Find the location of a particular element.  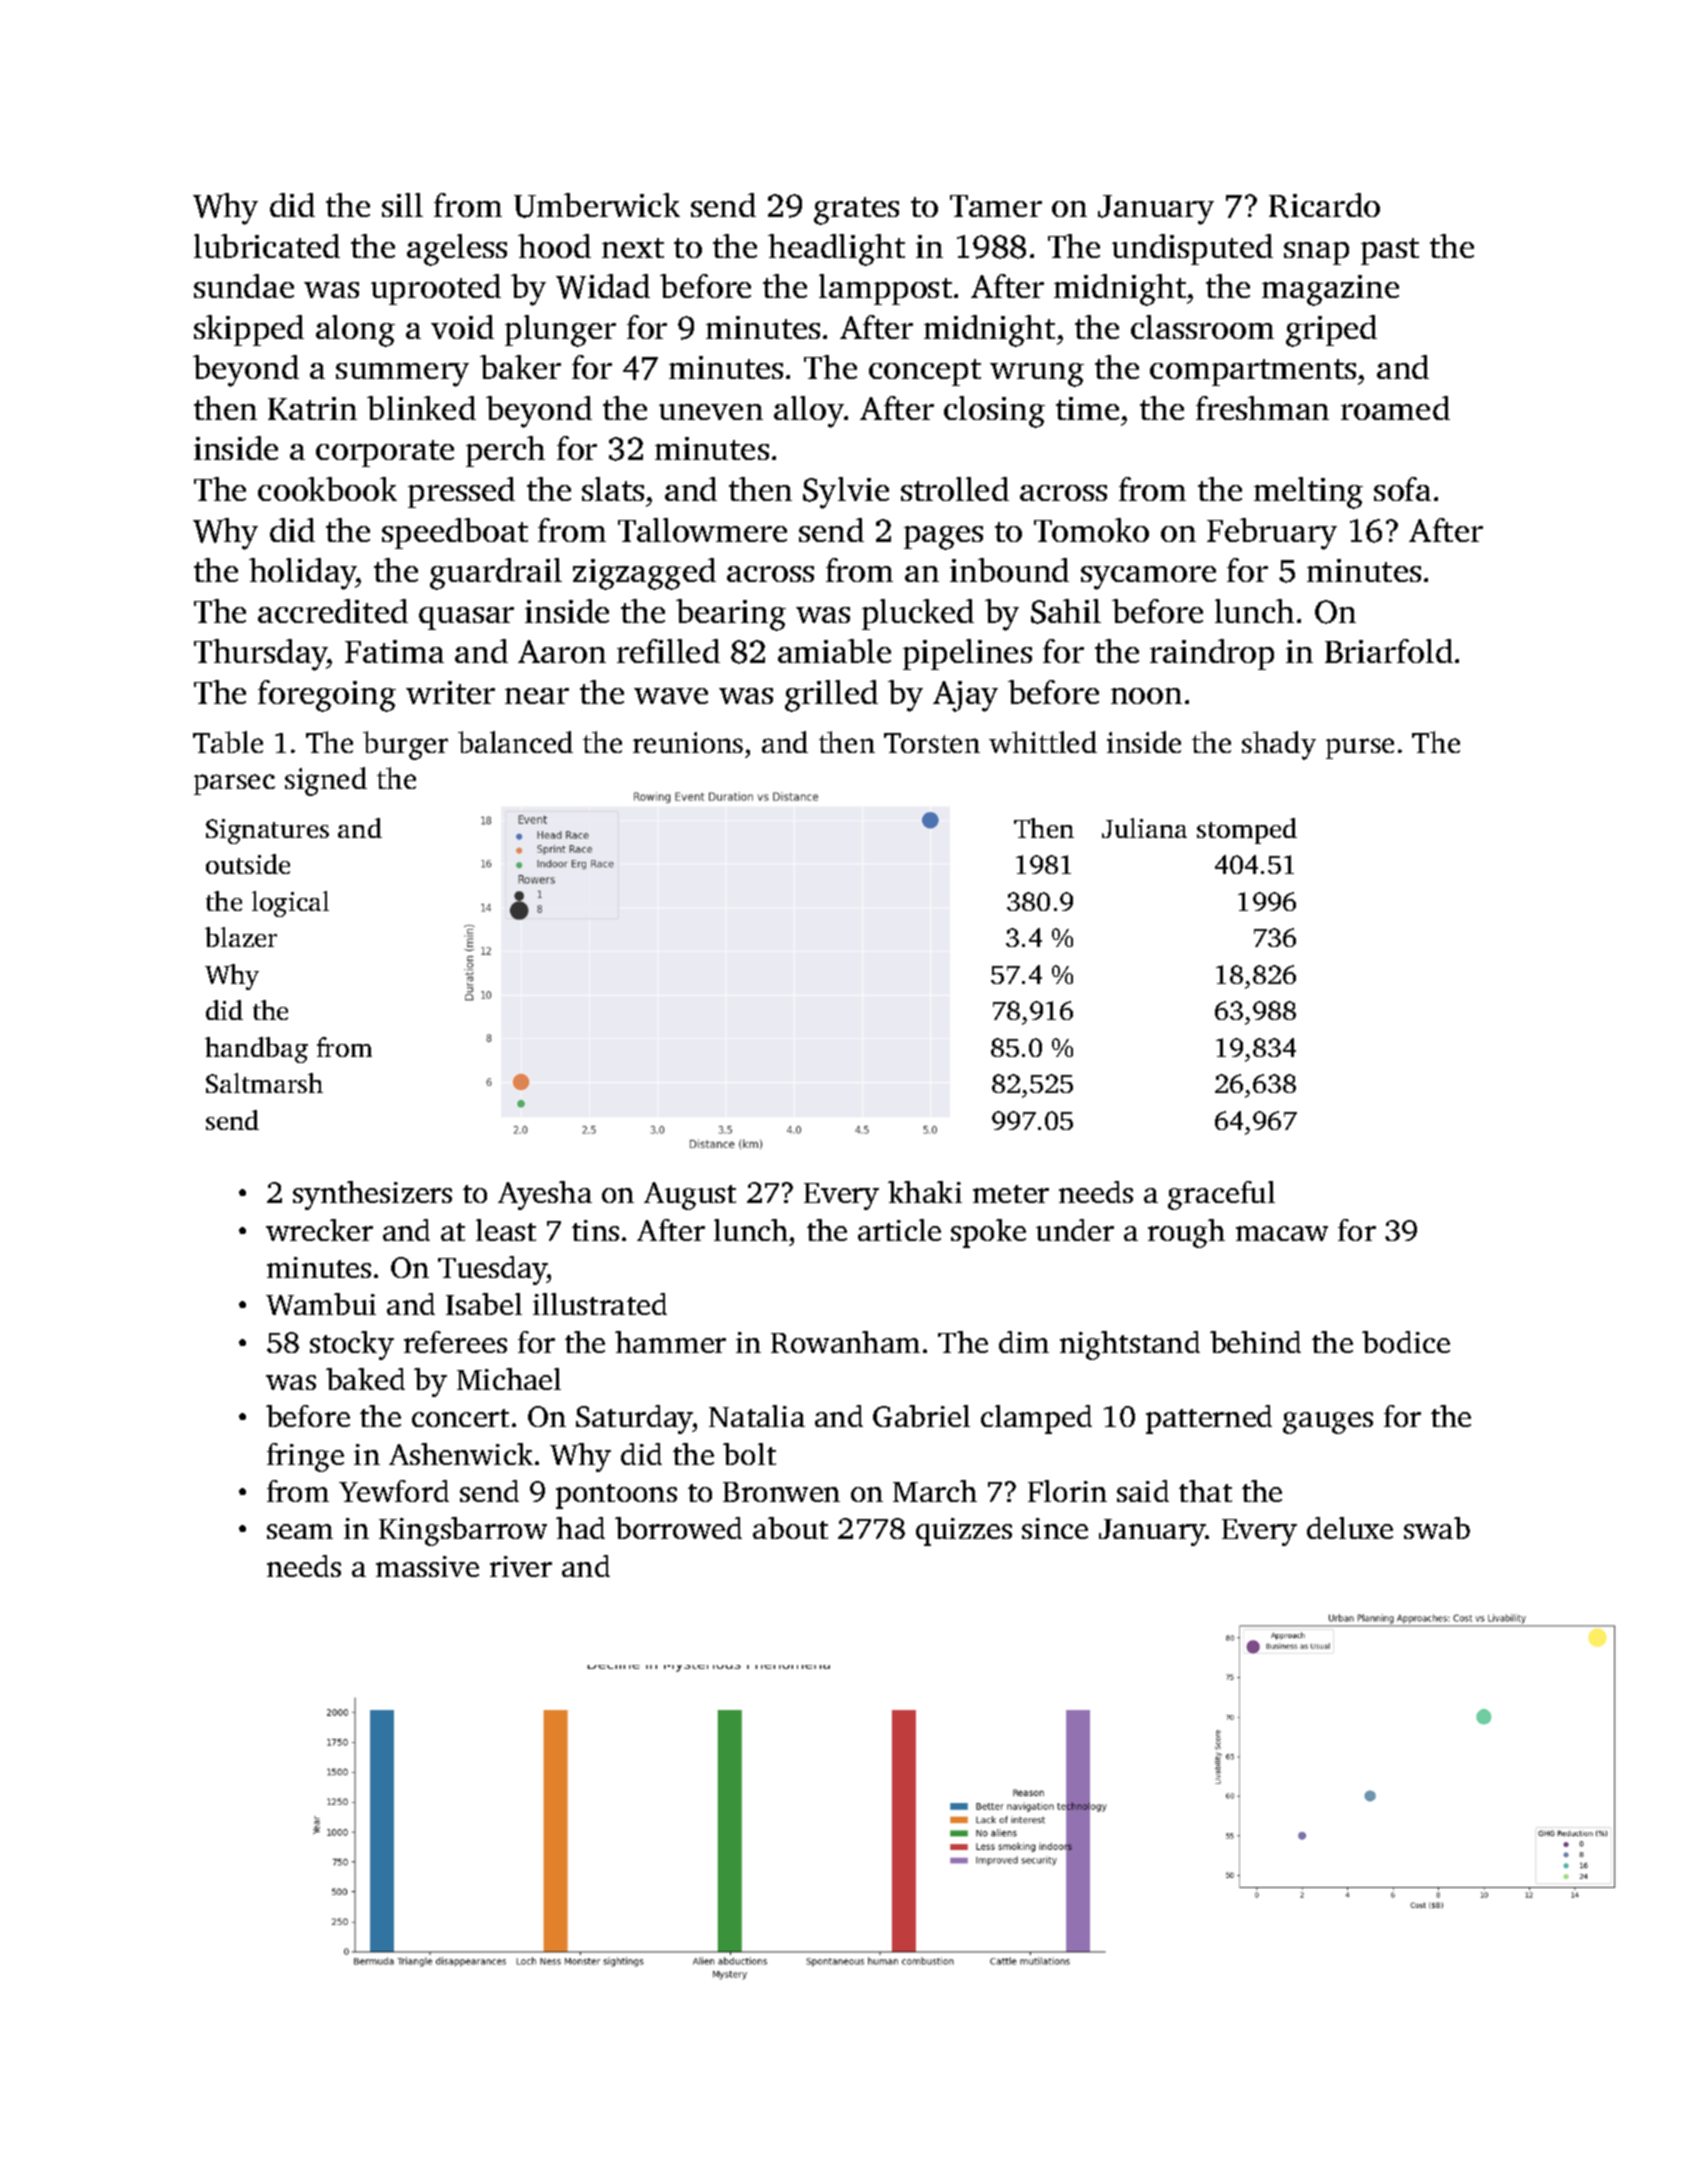

Ayesha is located at coordinates (545, 1195).
